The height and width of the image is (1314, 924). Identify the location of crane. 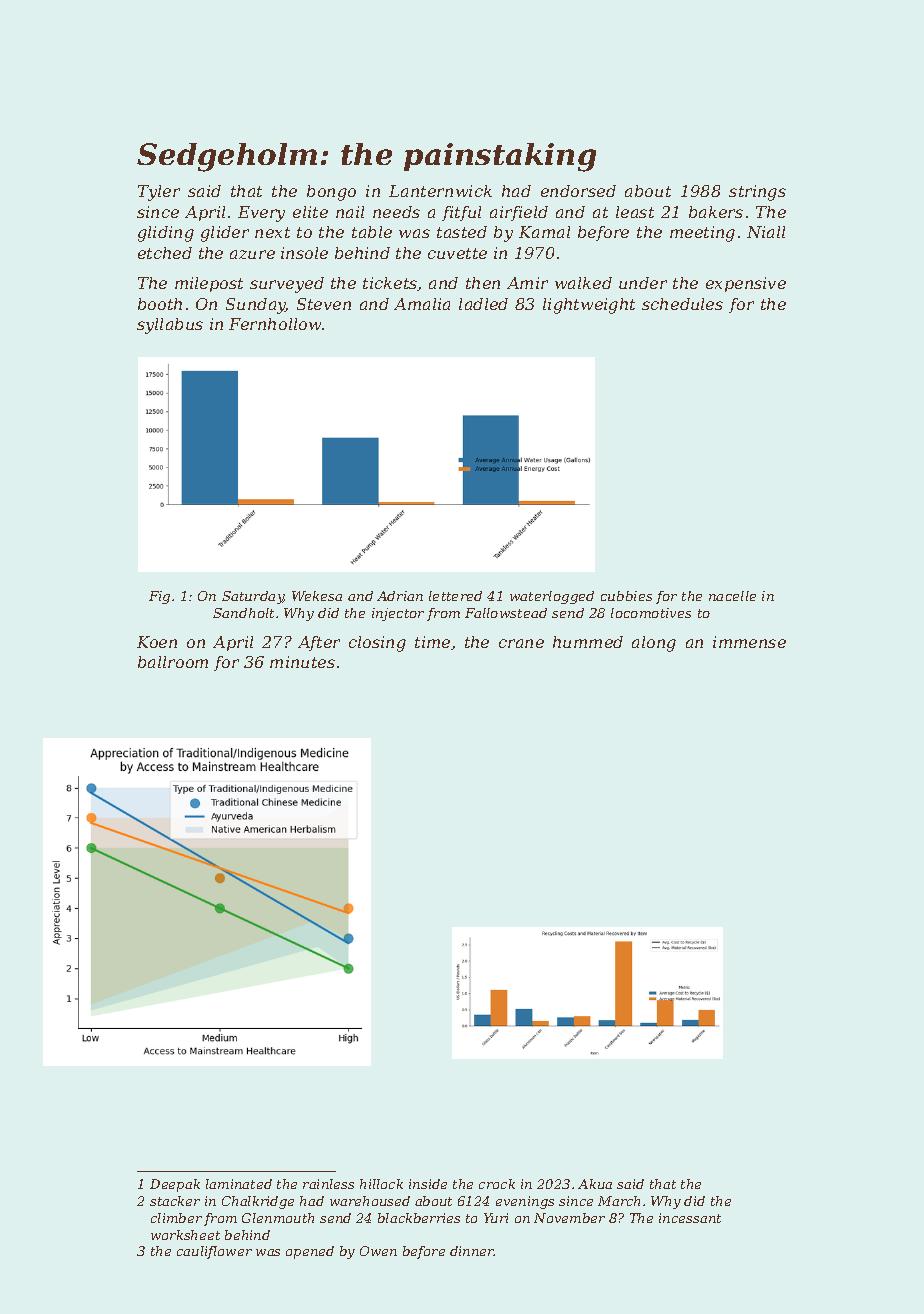
(521, 643).
